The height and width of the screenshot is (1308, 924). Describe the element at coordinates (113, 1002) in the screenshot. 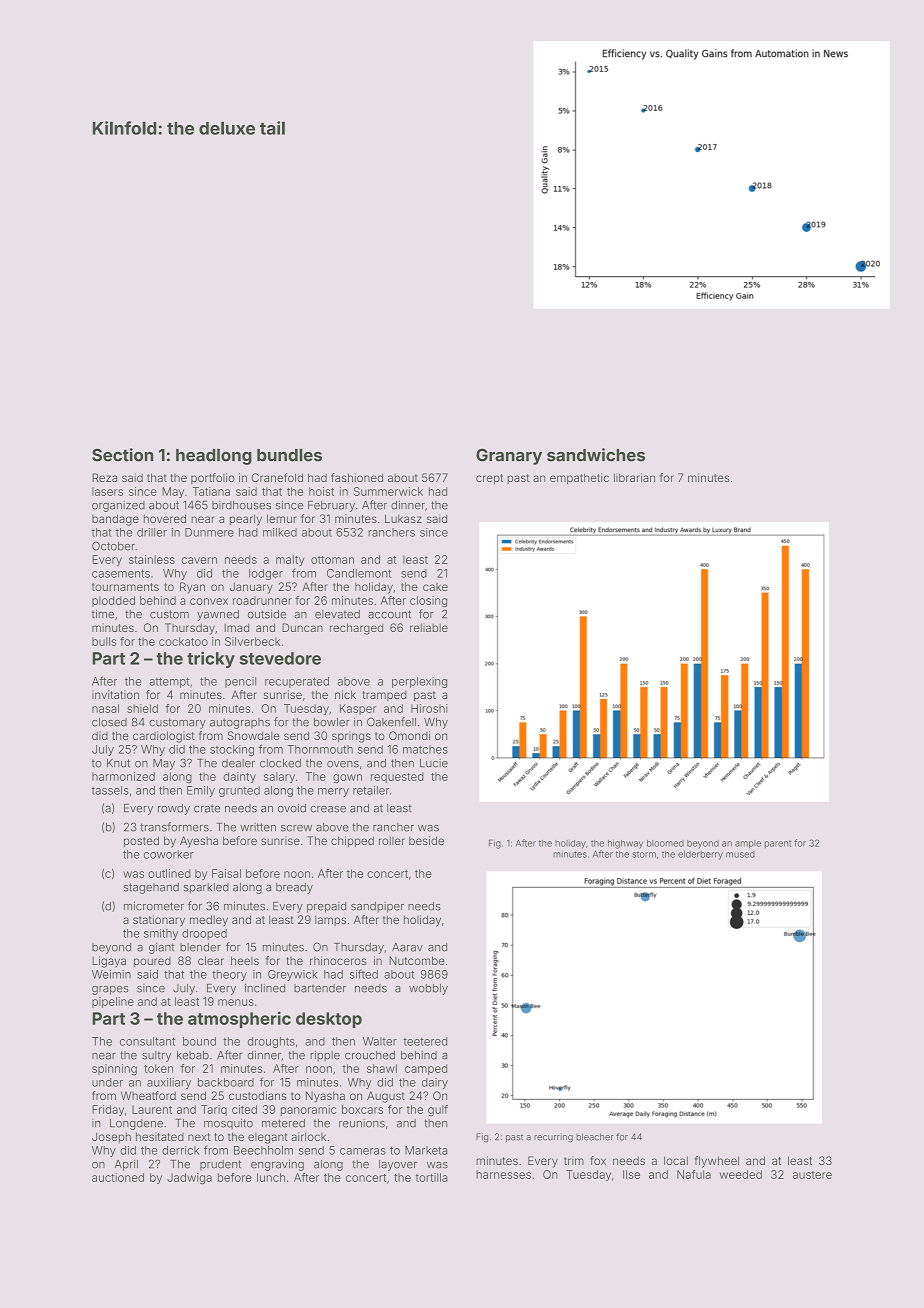

I see `pipeline` at that location.
